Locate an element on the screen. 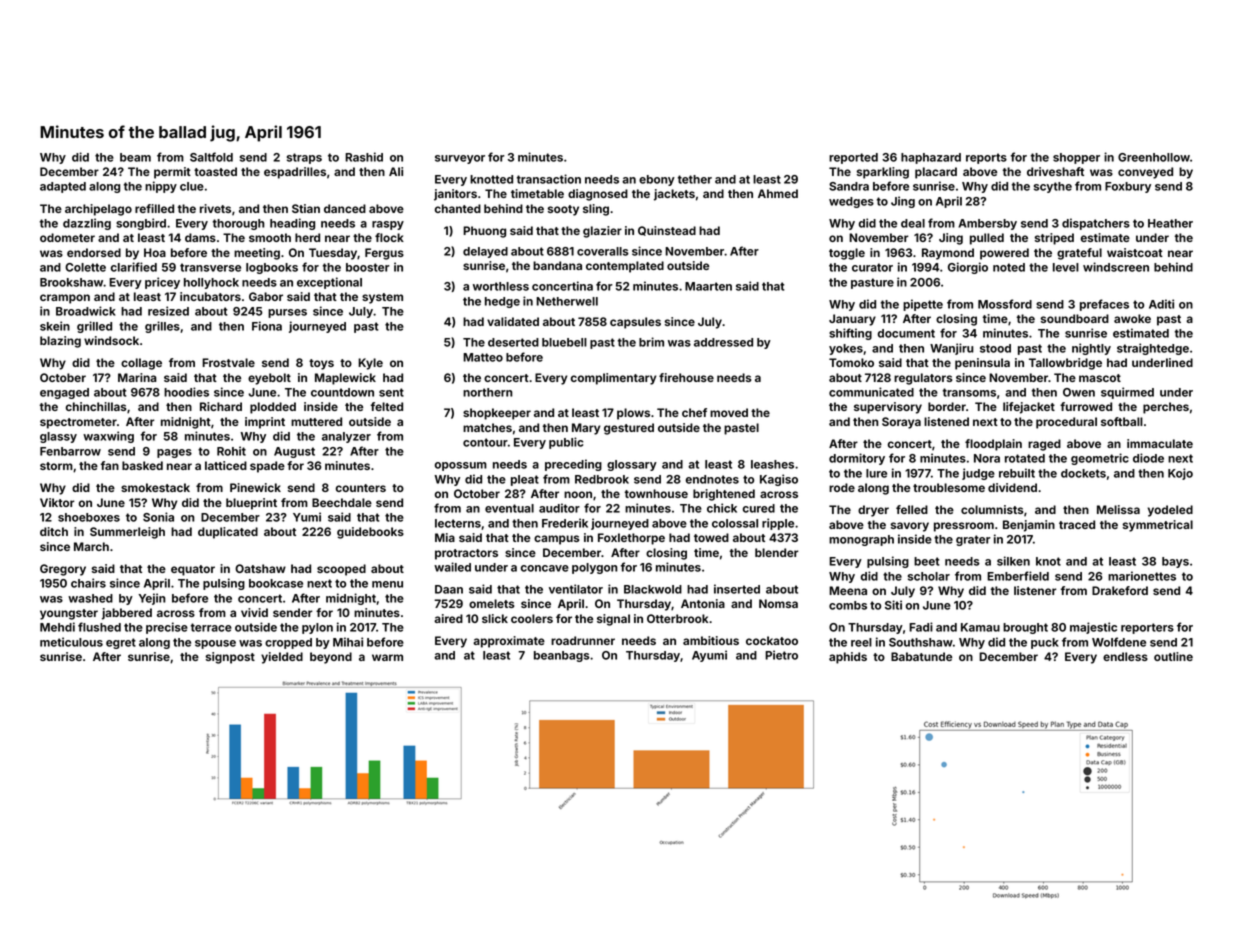  Greenhollow is located at coordinates (1154, 157).
